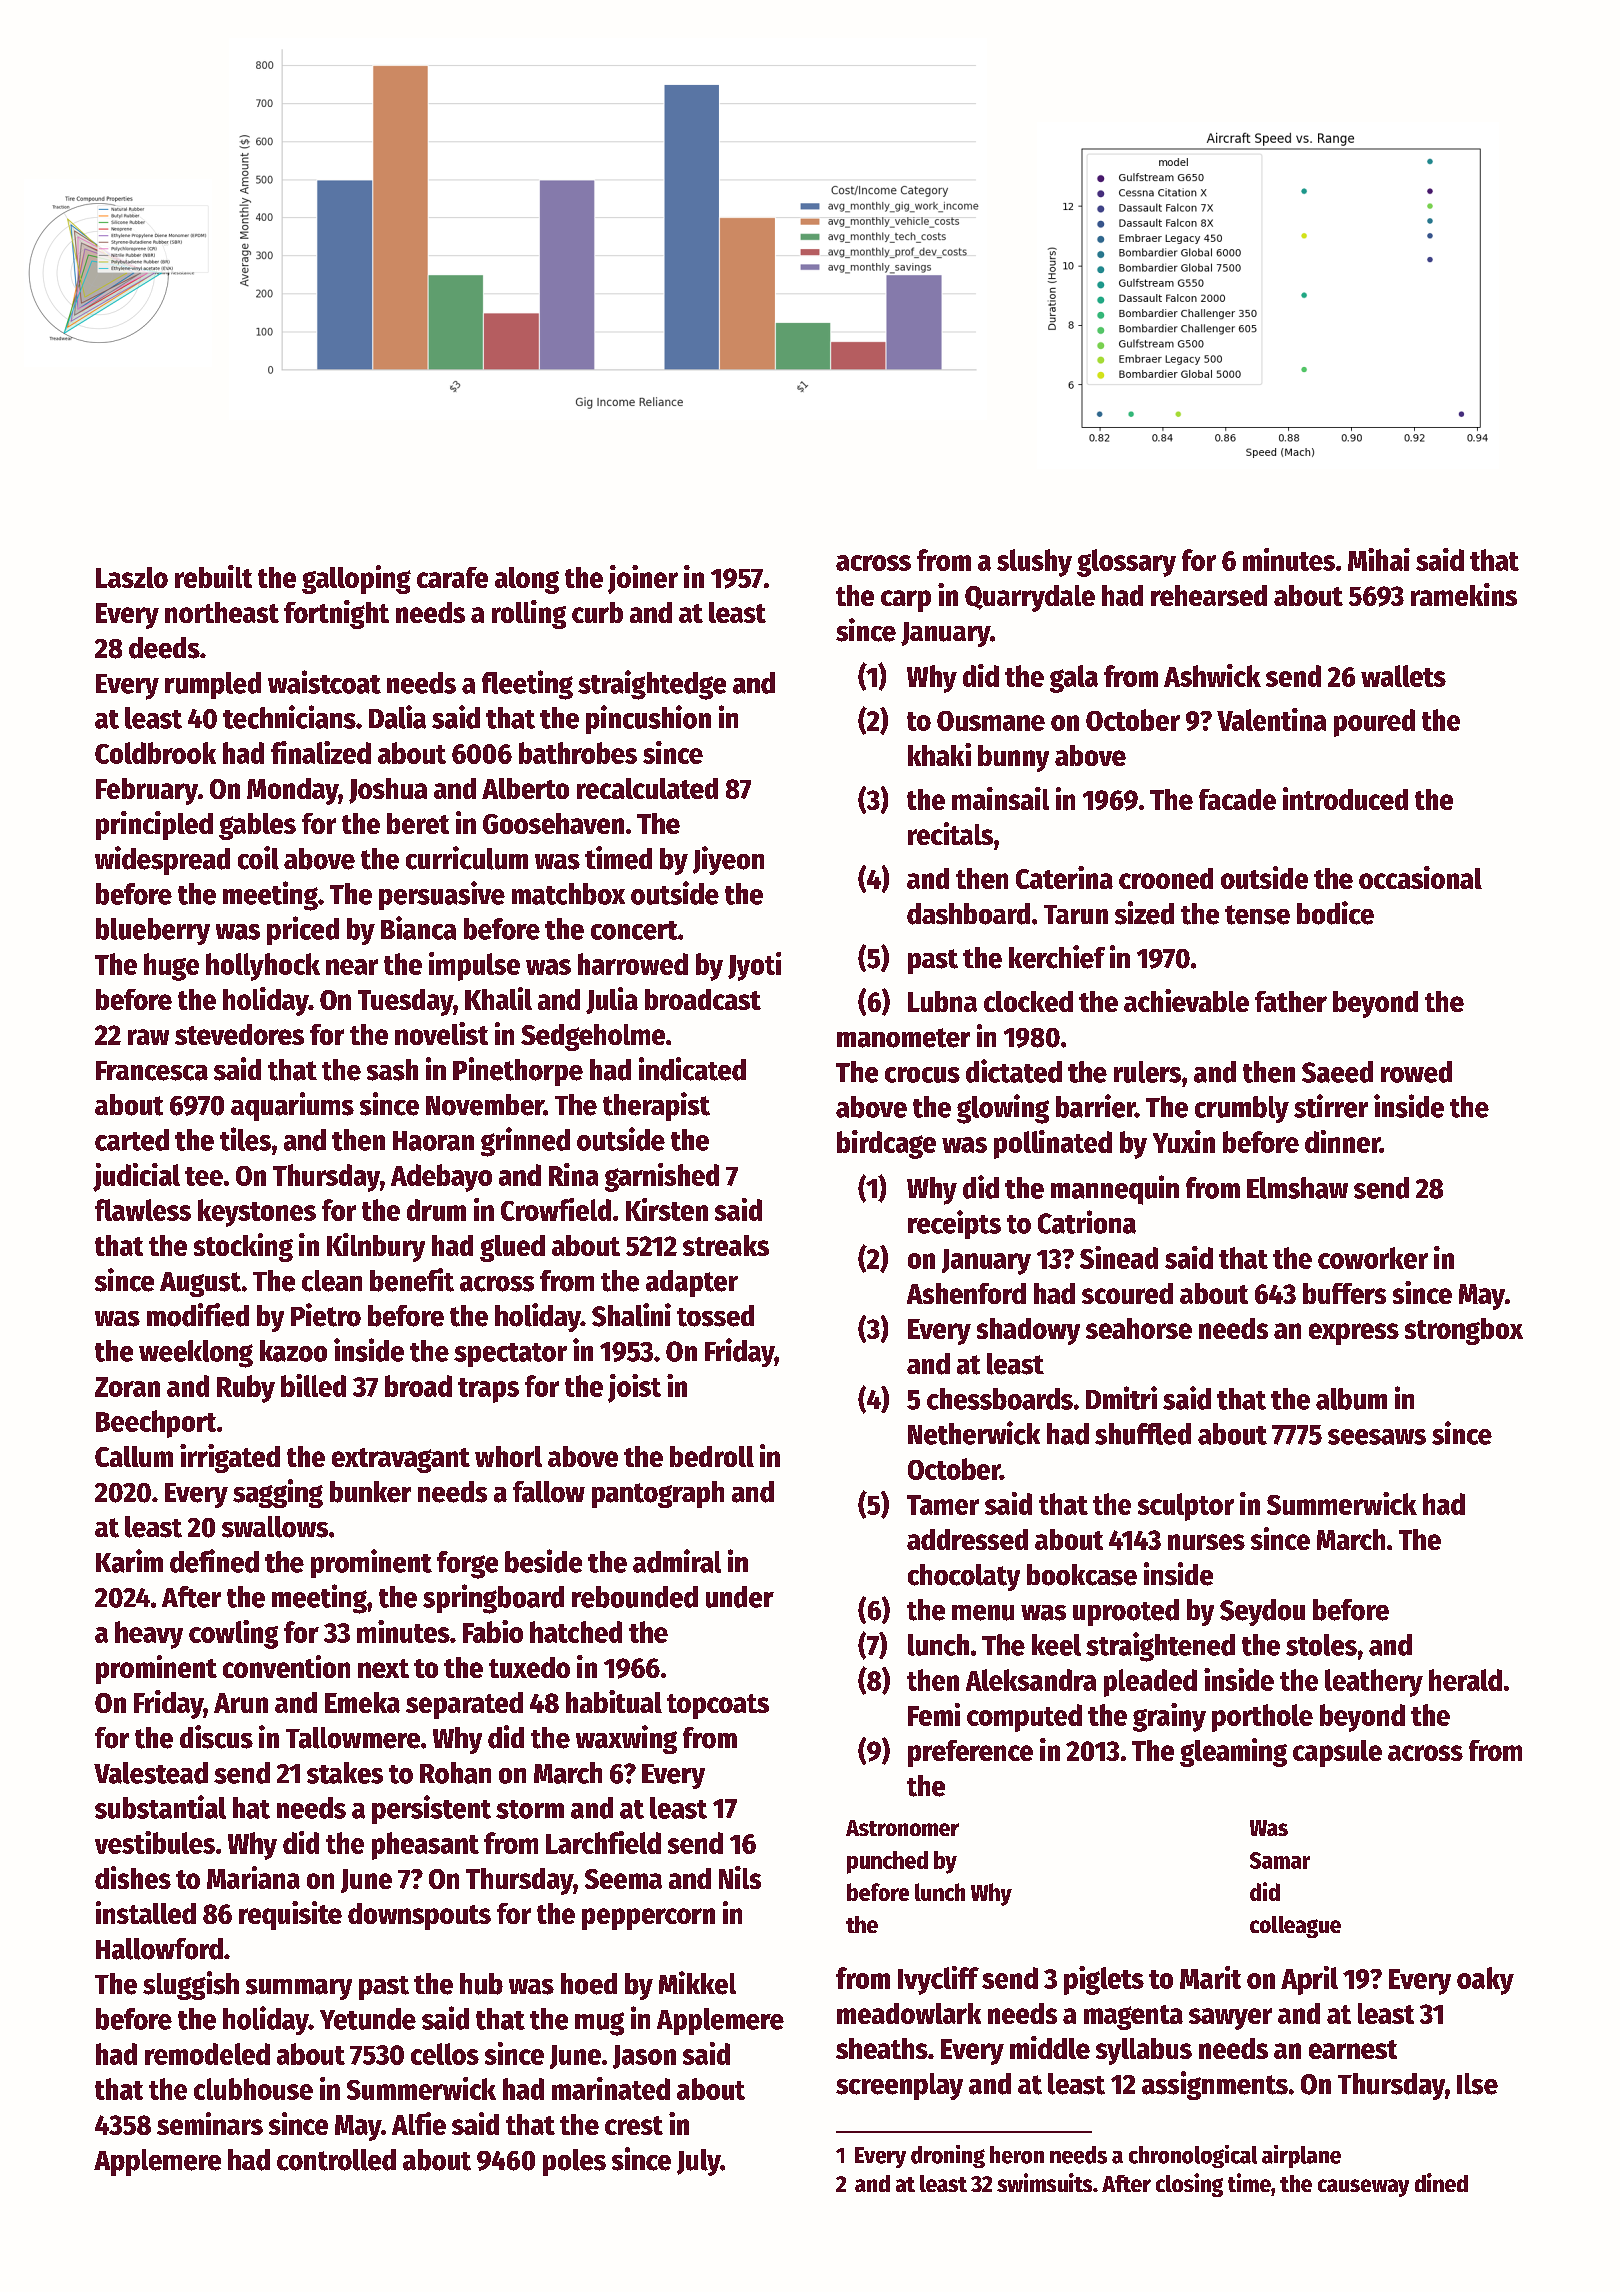 This screenshot has width=1620, height=2292. Describe the element at coordinates (1337, 1753) in the screenshot. I see `capsule` at that location.
